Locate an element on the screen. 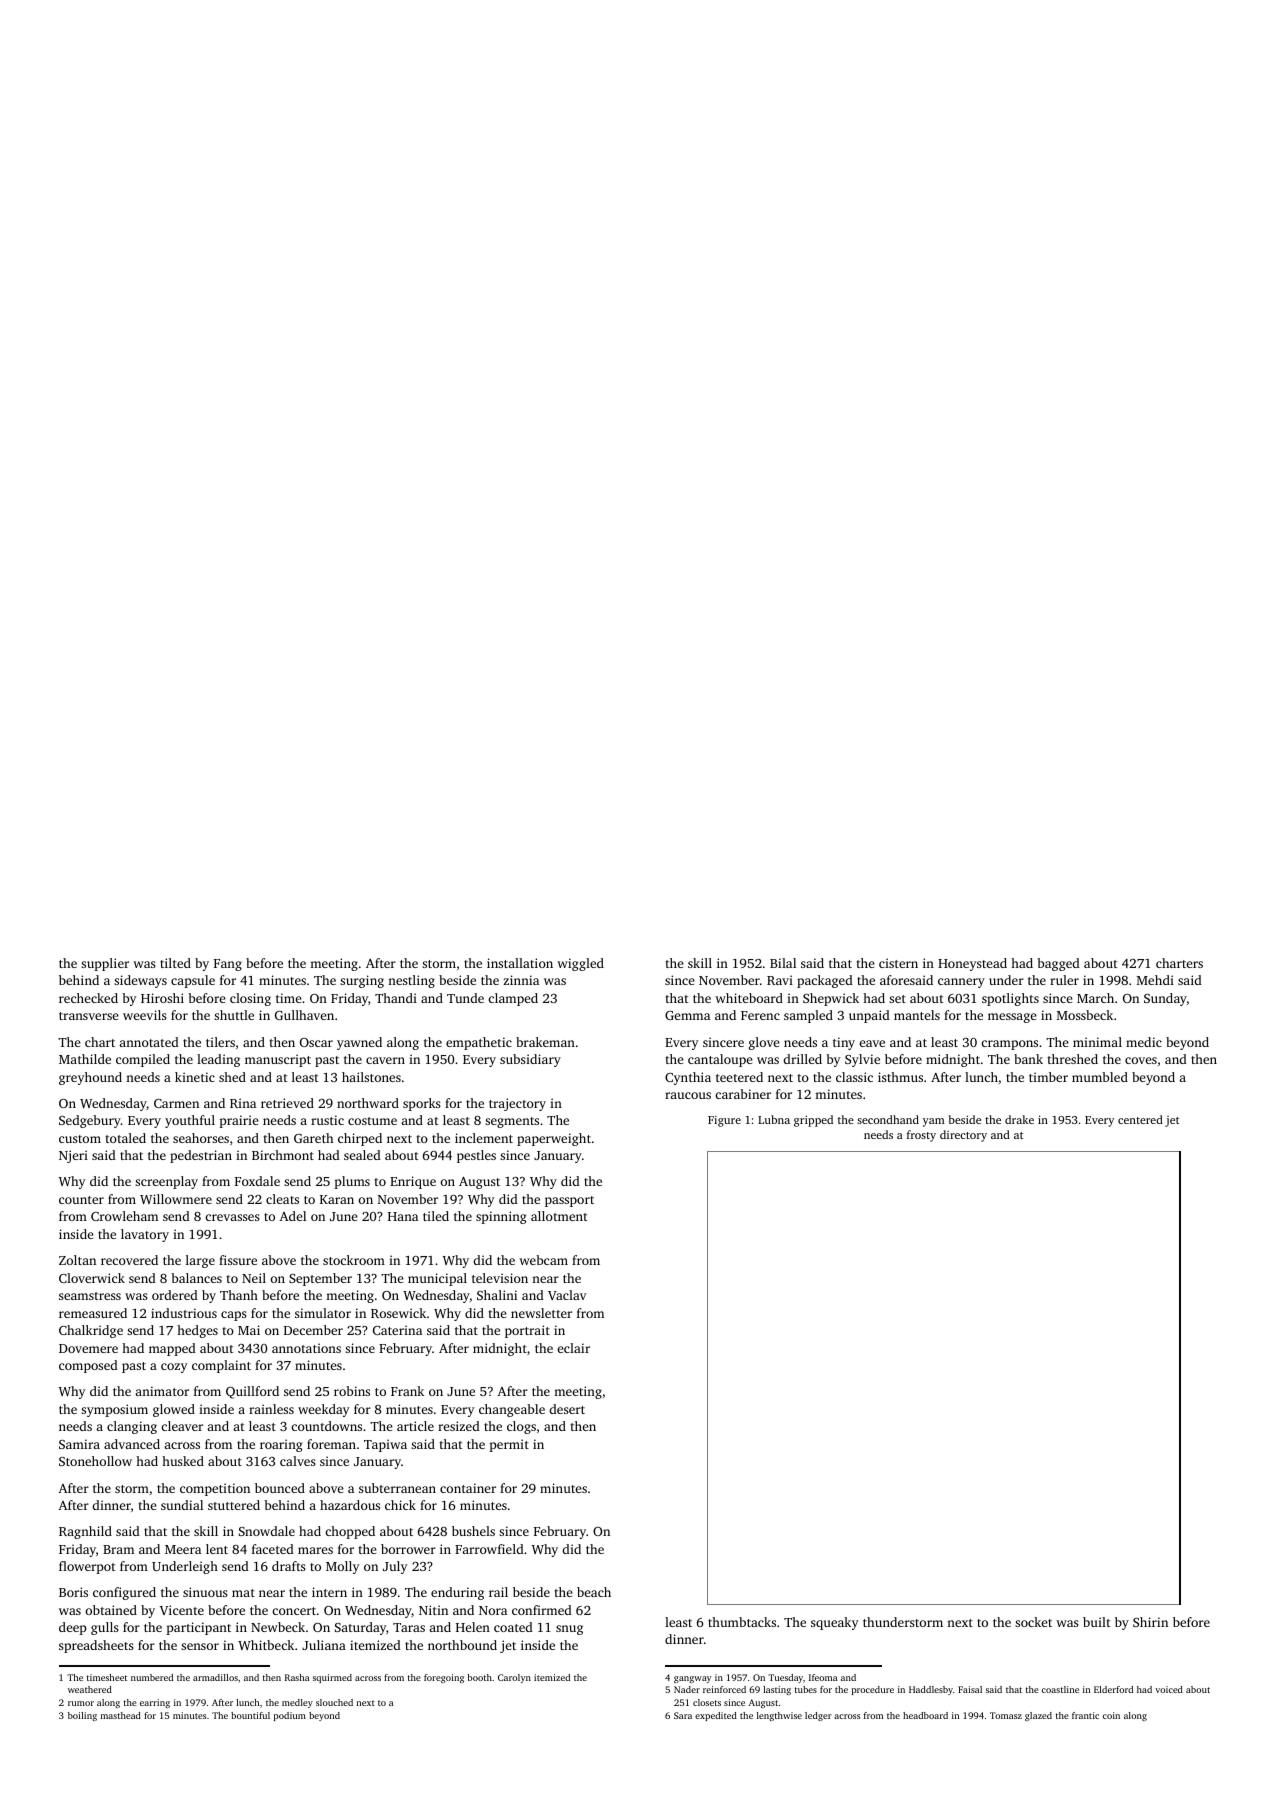 Image resolution: width=1281 pixels, height=1812 pixels. directory is located at coordinates (963, 1136).
